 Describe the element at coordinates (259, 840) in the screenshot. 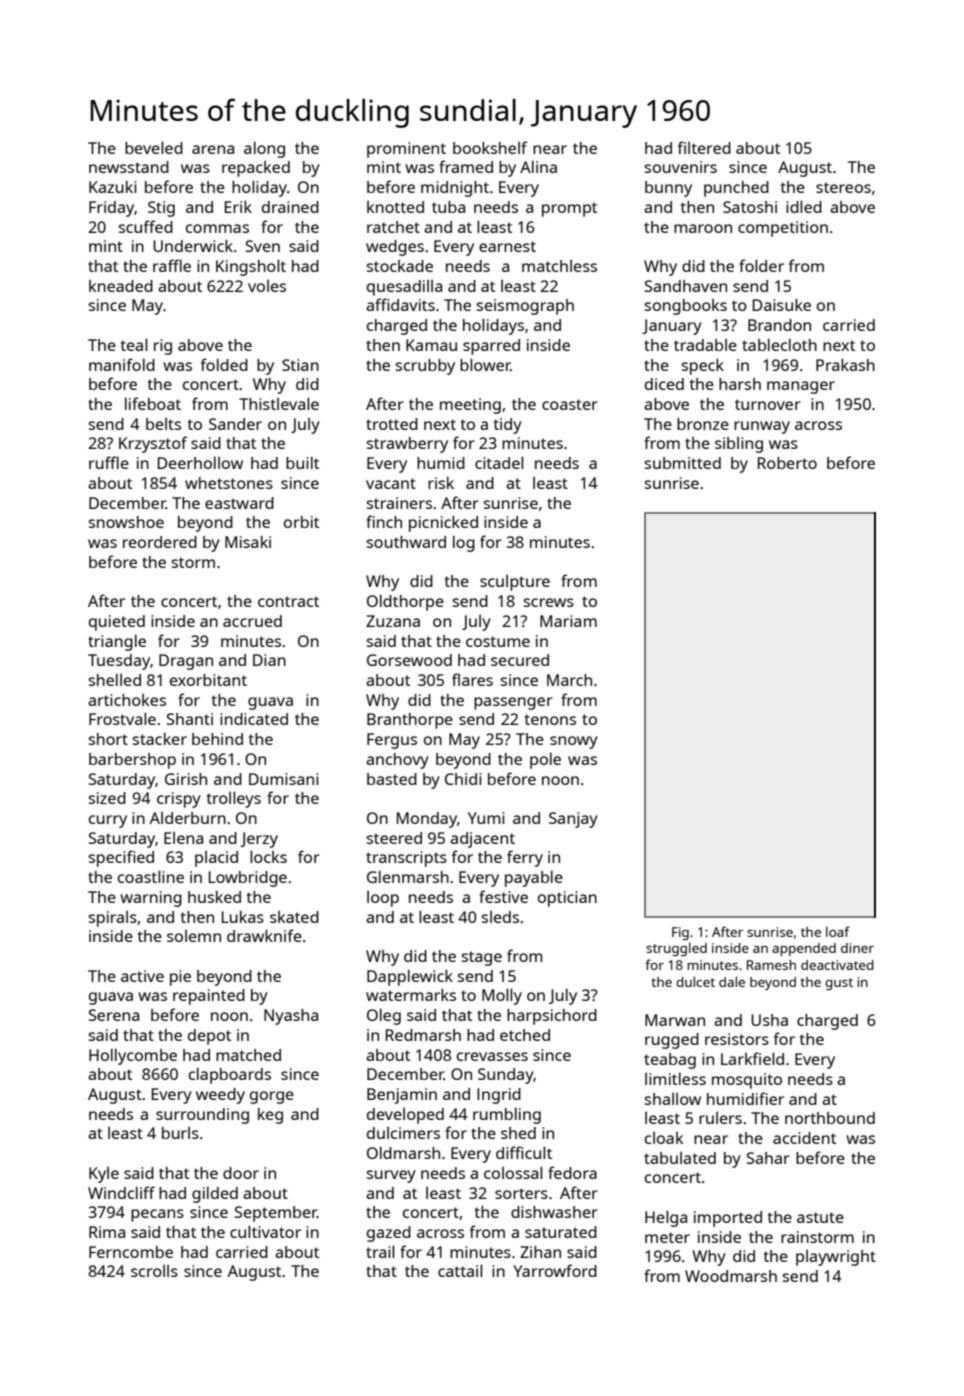

I see `Jerzy` at that location.
